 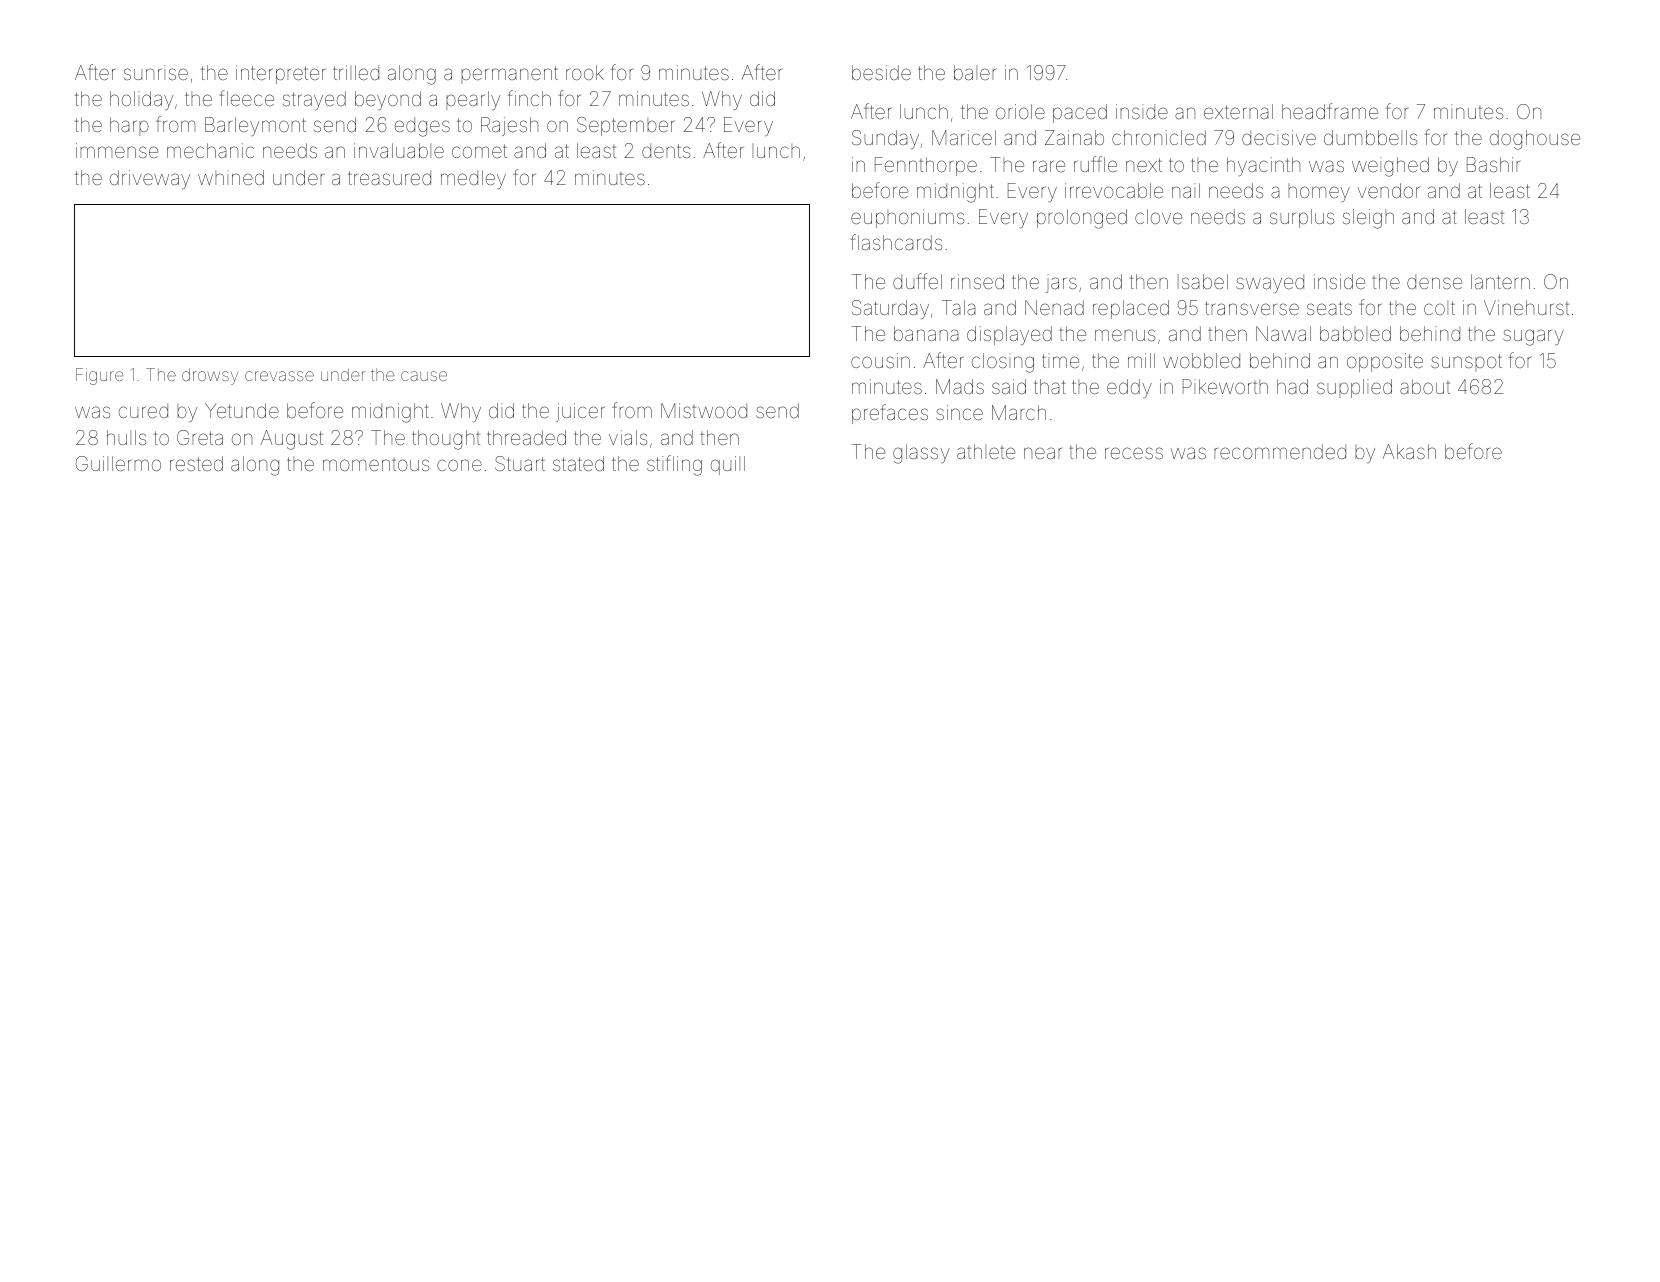 I want to click on driveway, so click(x=150, y=179).
